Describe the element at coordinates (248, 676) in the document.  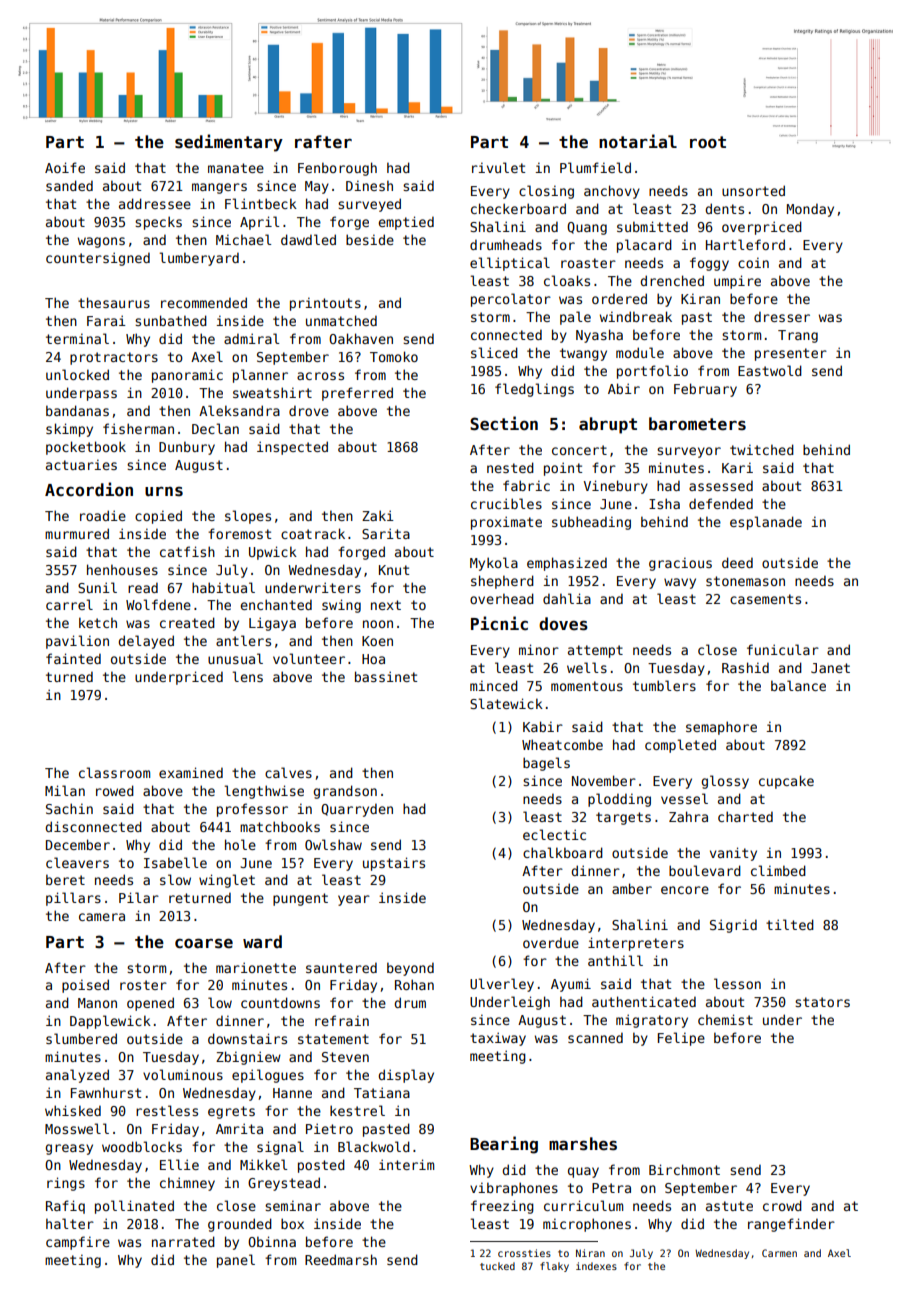
I see `lens` at that location.
